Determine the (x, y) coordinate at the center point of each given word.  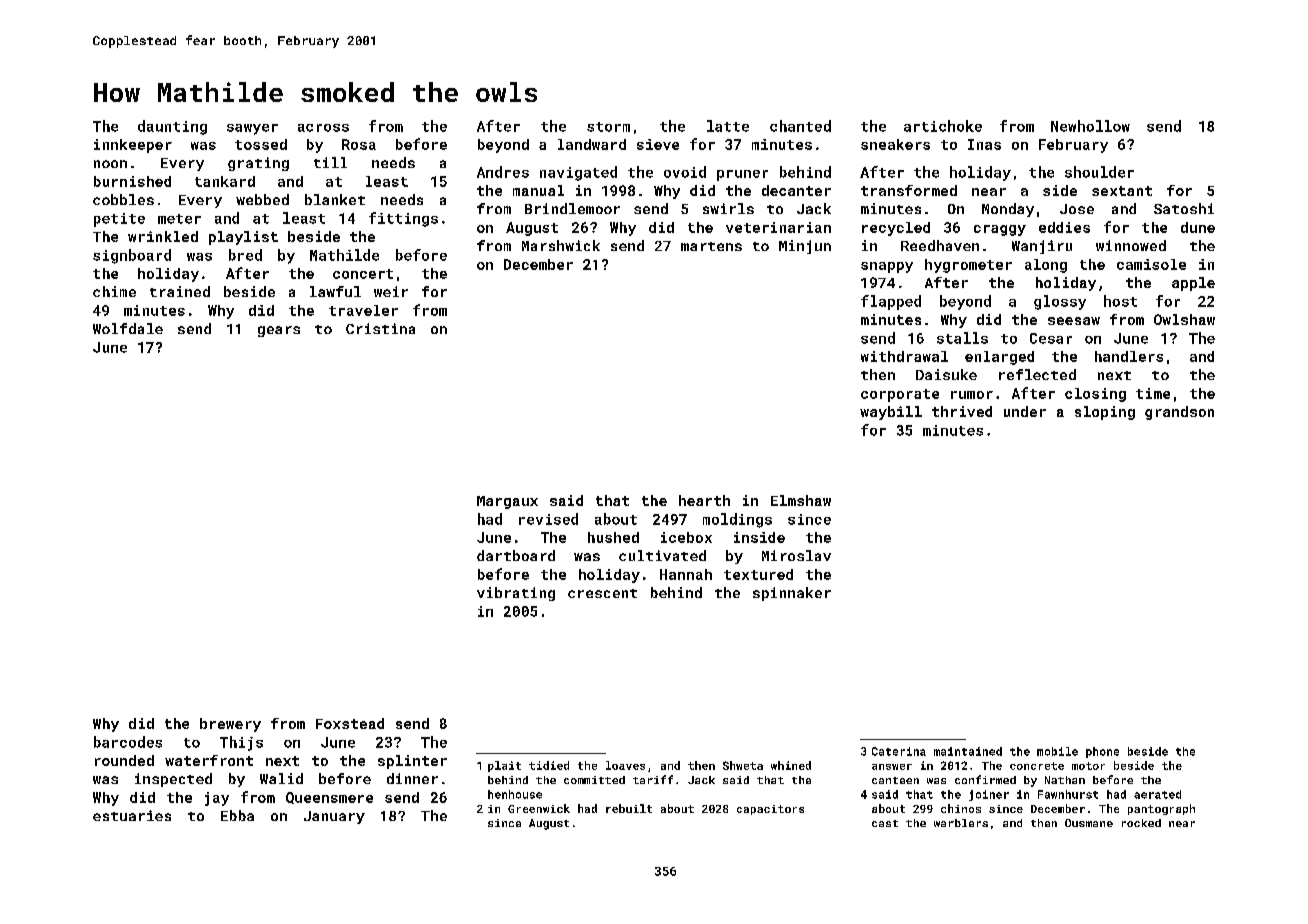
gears (279, 331)
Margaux (507, 502)
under (1025, 411)
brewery (230, 725)
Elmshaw (801, 500)
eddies (1064, 227)
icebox (686, 537)
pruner (742, 175)
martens (711, 246)
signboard (132, 256)
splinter (412, 762)
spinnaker (792, 594)
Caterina (899, 751)
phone (1102, 752)
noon (110, 164)
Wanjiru (1042, 247)
